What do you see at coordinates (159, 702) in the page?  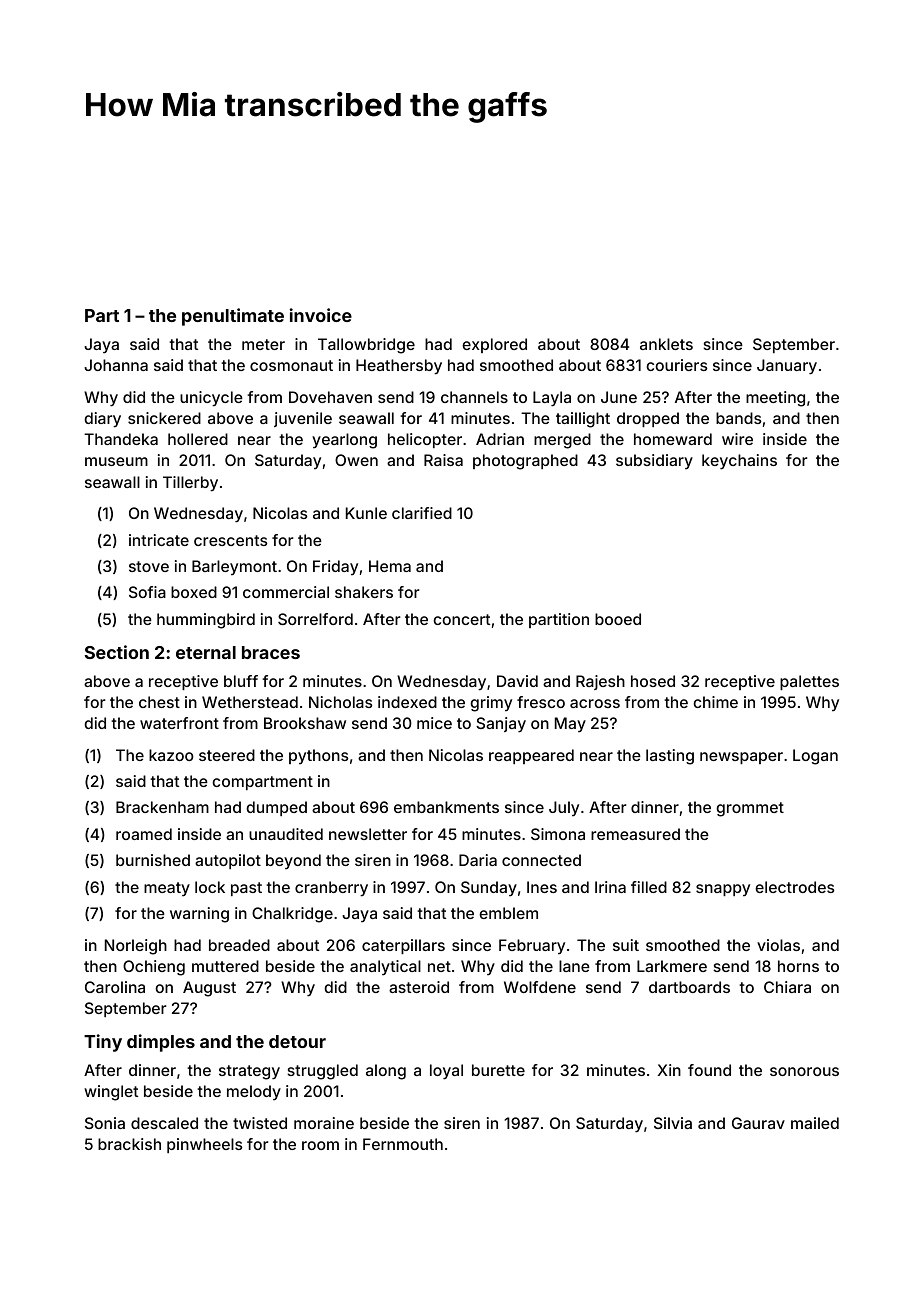 I see `chest` at bounding box center [159, 702].
